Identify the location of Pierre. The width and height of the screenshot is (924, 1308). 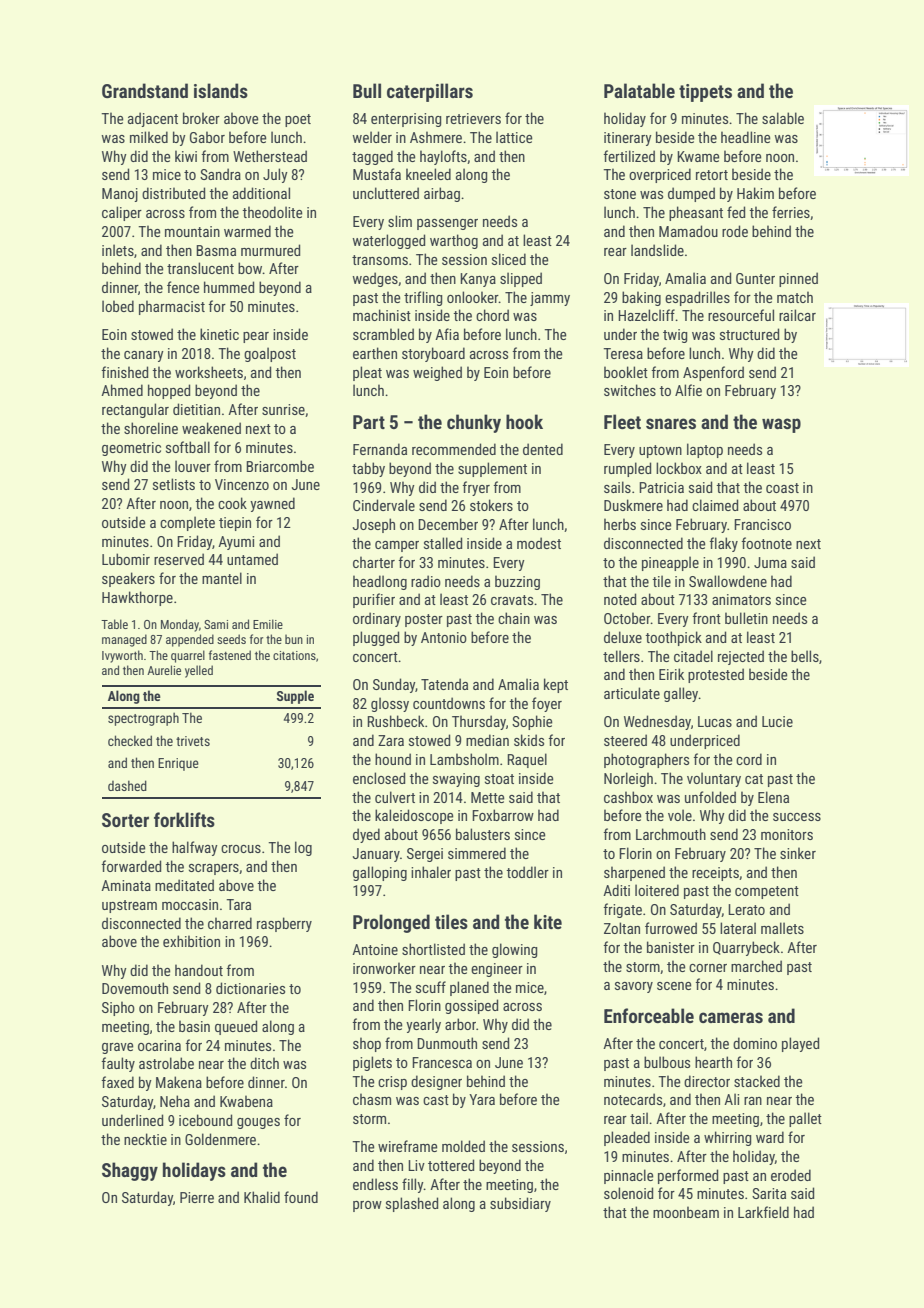
(197, 1197).
